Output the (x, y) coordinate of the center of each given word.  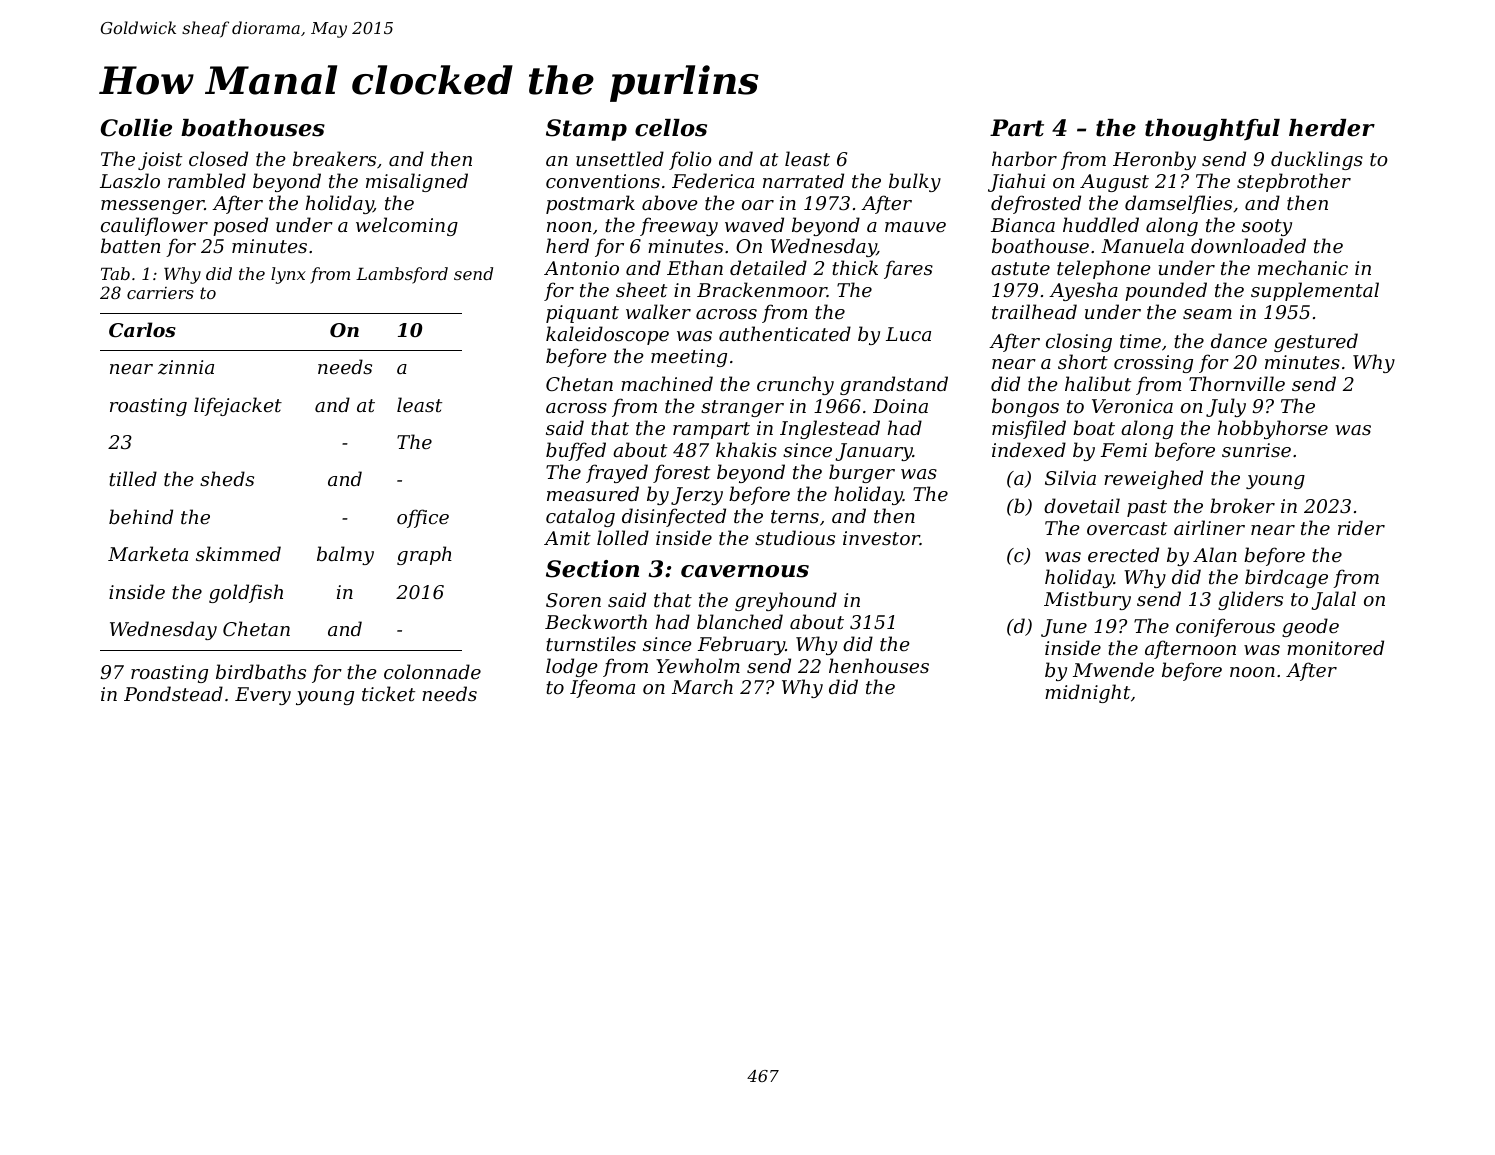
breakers (334, 158)
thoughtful (1212, 130)
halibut (1098, 383)
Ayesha (1083, 291)
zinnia (186, 367)
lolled (623, 537)
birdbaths (261, 671)
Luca (908, 334)
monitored (1335, 647)
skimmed (238, 553)
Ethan (695, 267)
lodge (572, 667)
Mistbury (1087, 600)
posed (240, 226)
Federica (713, 180)
